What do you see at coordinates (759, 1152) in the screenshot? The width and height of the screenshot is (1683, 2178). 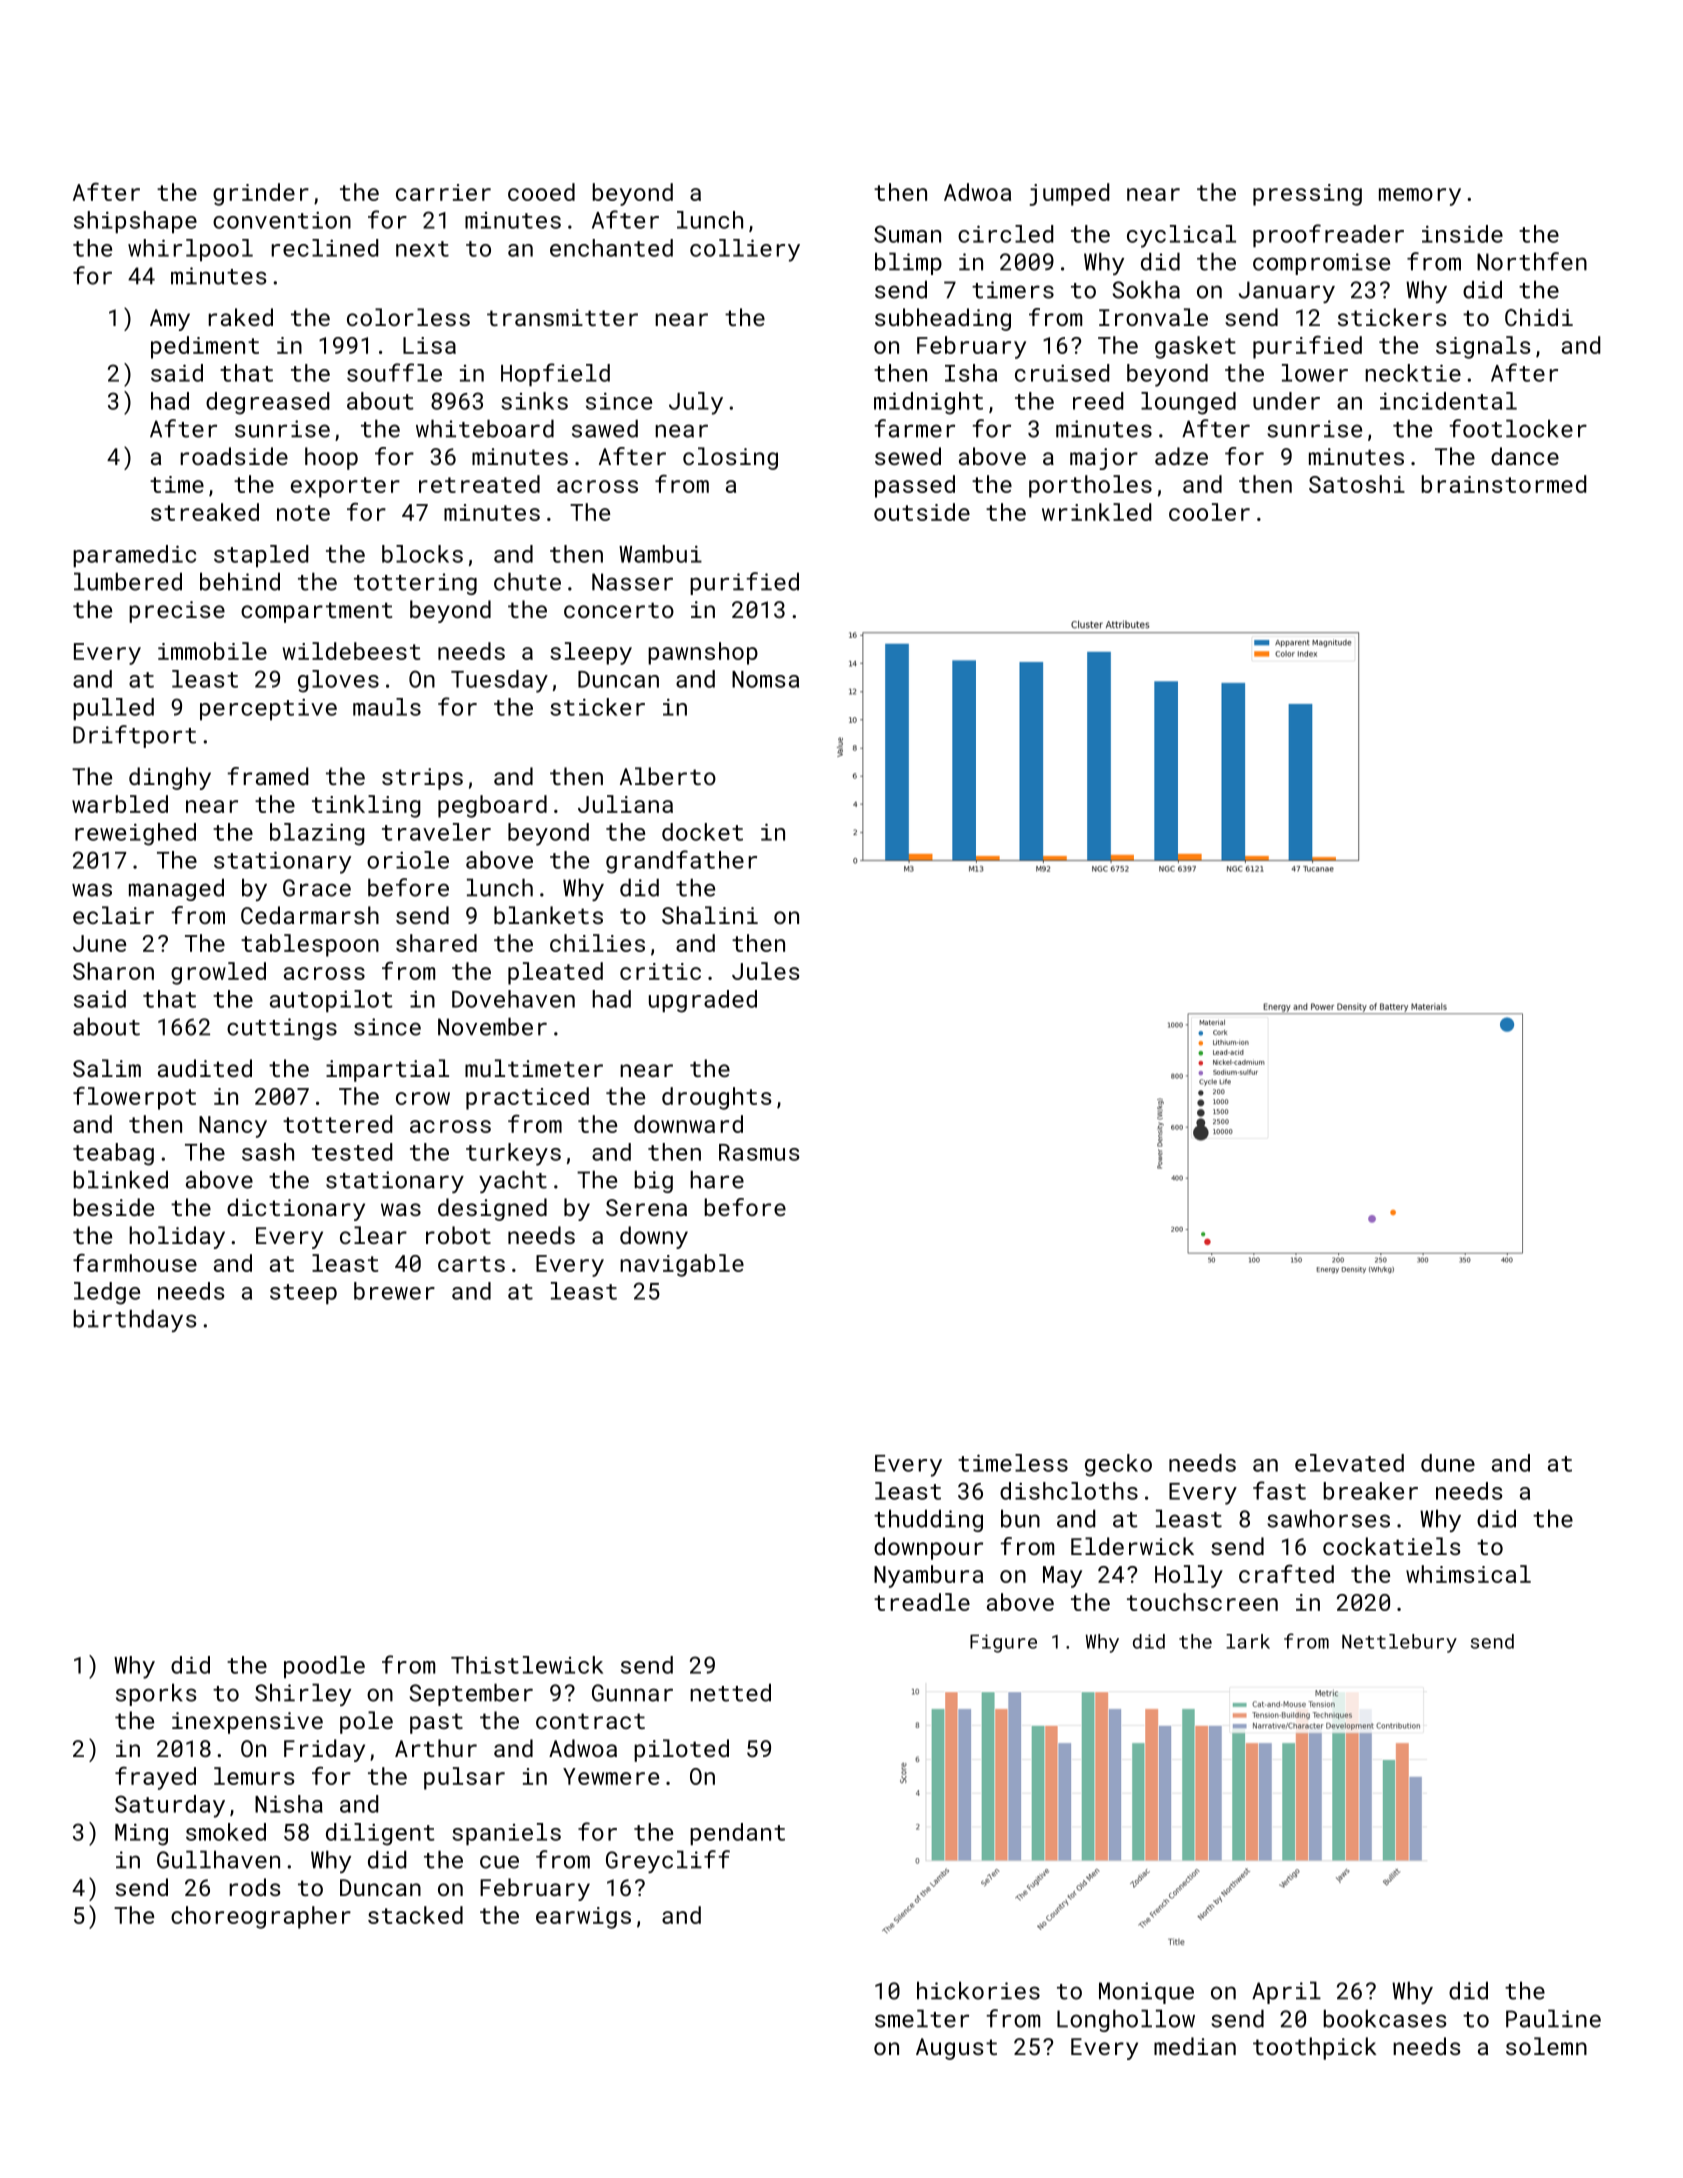 I see `Rasmus` at bounding box center [759, 1152].
